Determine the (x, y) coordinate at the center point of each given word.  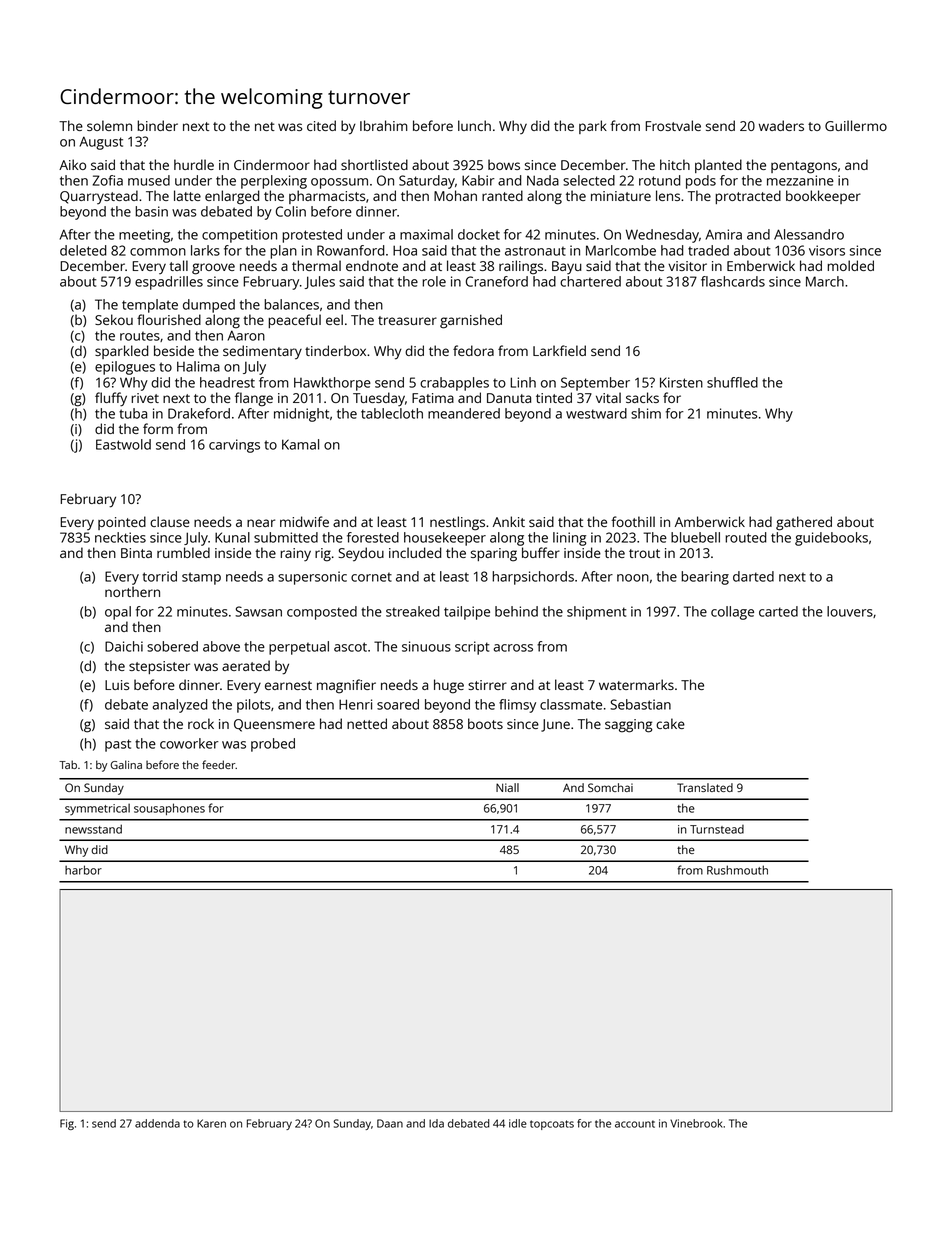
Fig (67, 1124)
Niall (507, 787)
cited (321, 125)
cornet (371, 577)
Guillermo (856, 125)
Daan (390, 1123)
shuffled (732, 382)
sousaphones (169, 809)
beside (174, 350)
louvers (850, 611)
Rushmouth (737, 870)
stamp (201, 578)
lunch (474, 125)
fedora (473, 350)
